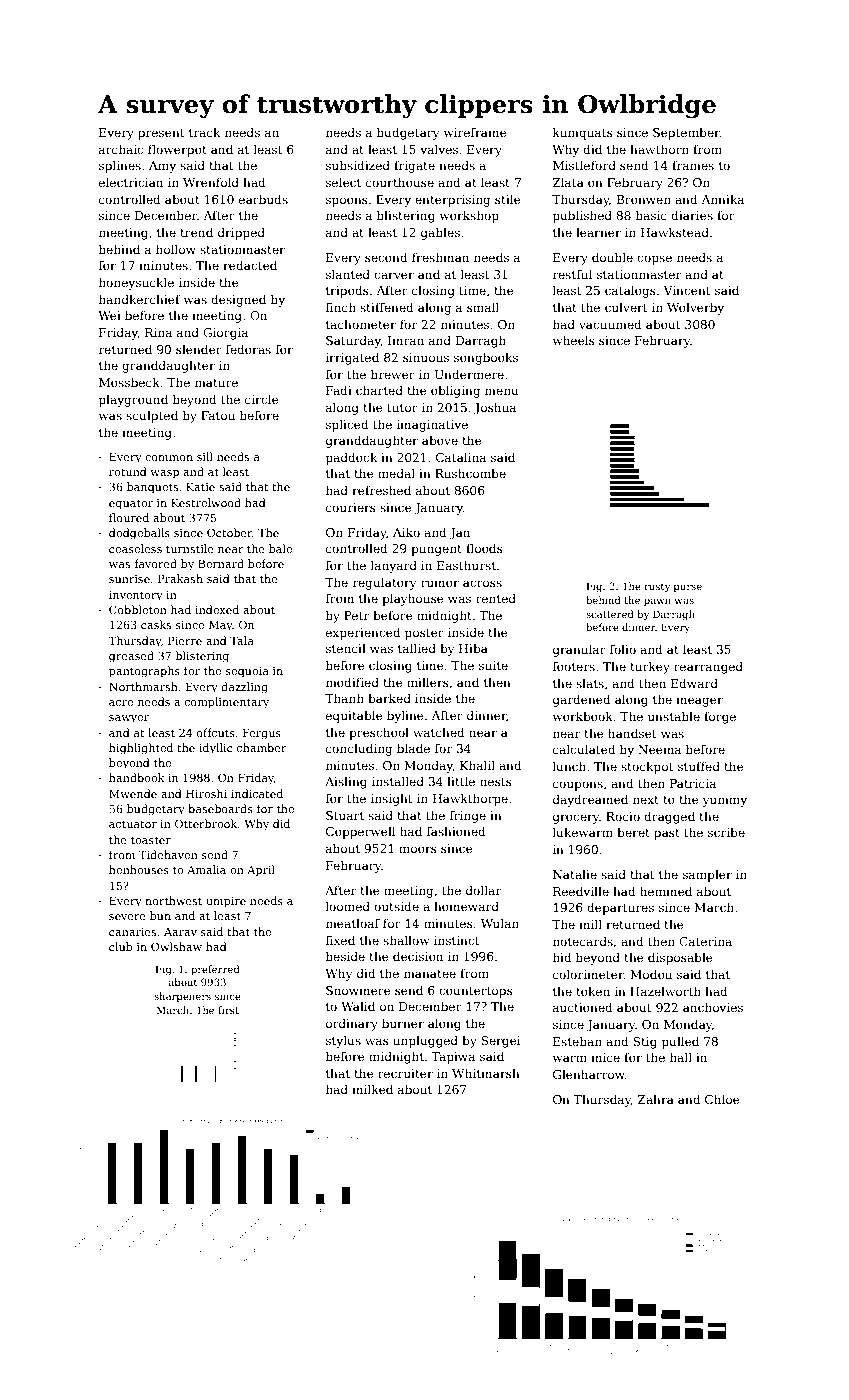  Describe the element at coordinates (483, 890) in the image. I see `dollar` at that location.
